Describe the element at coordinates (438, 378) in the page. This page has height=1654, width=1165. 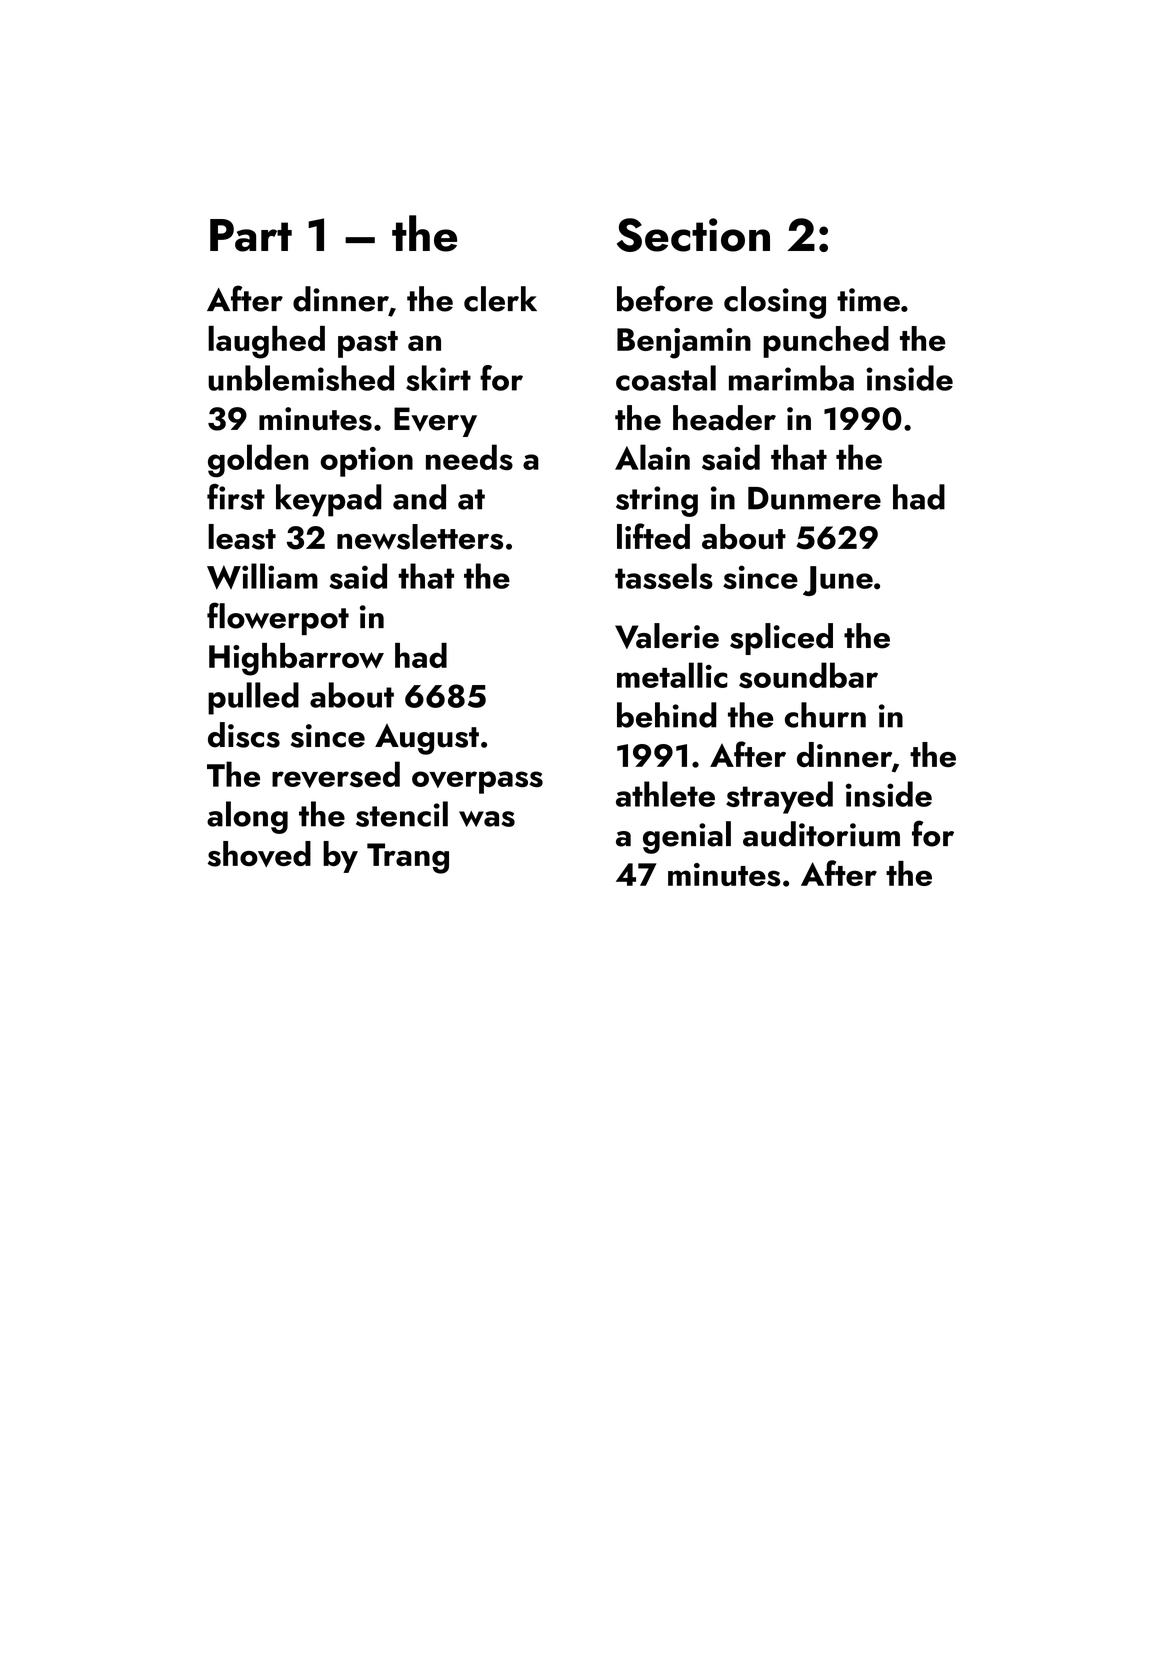
I see `skirt` at that location.
